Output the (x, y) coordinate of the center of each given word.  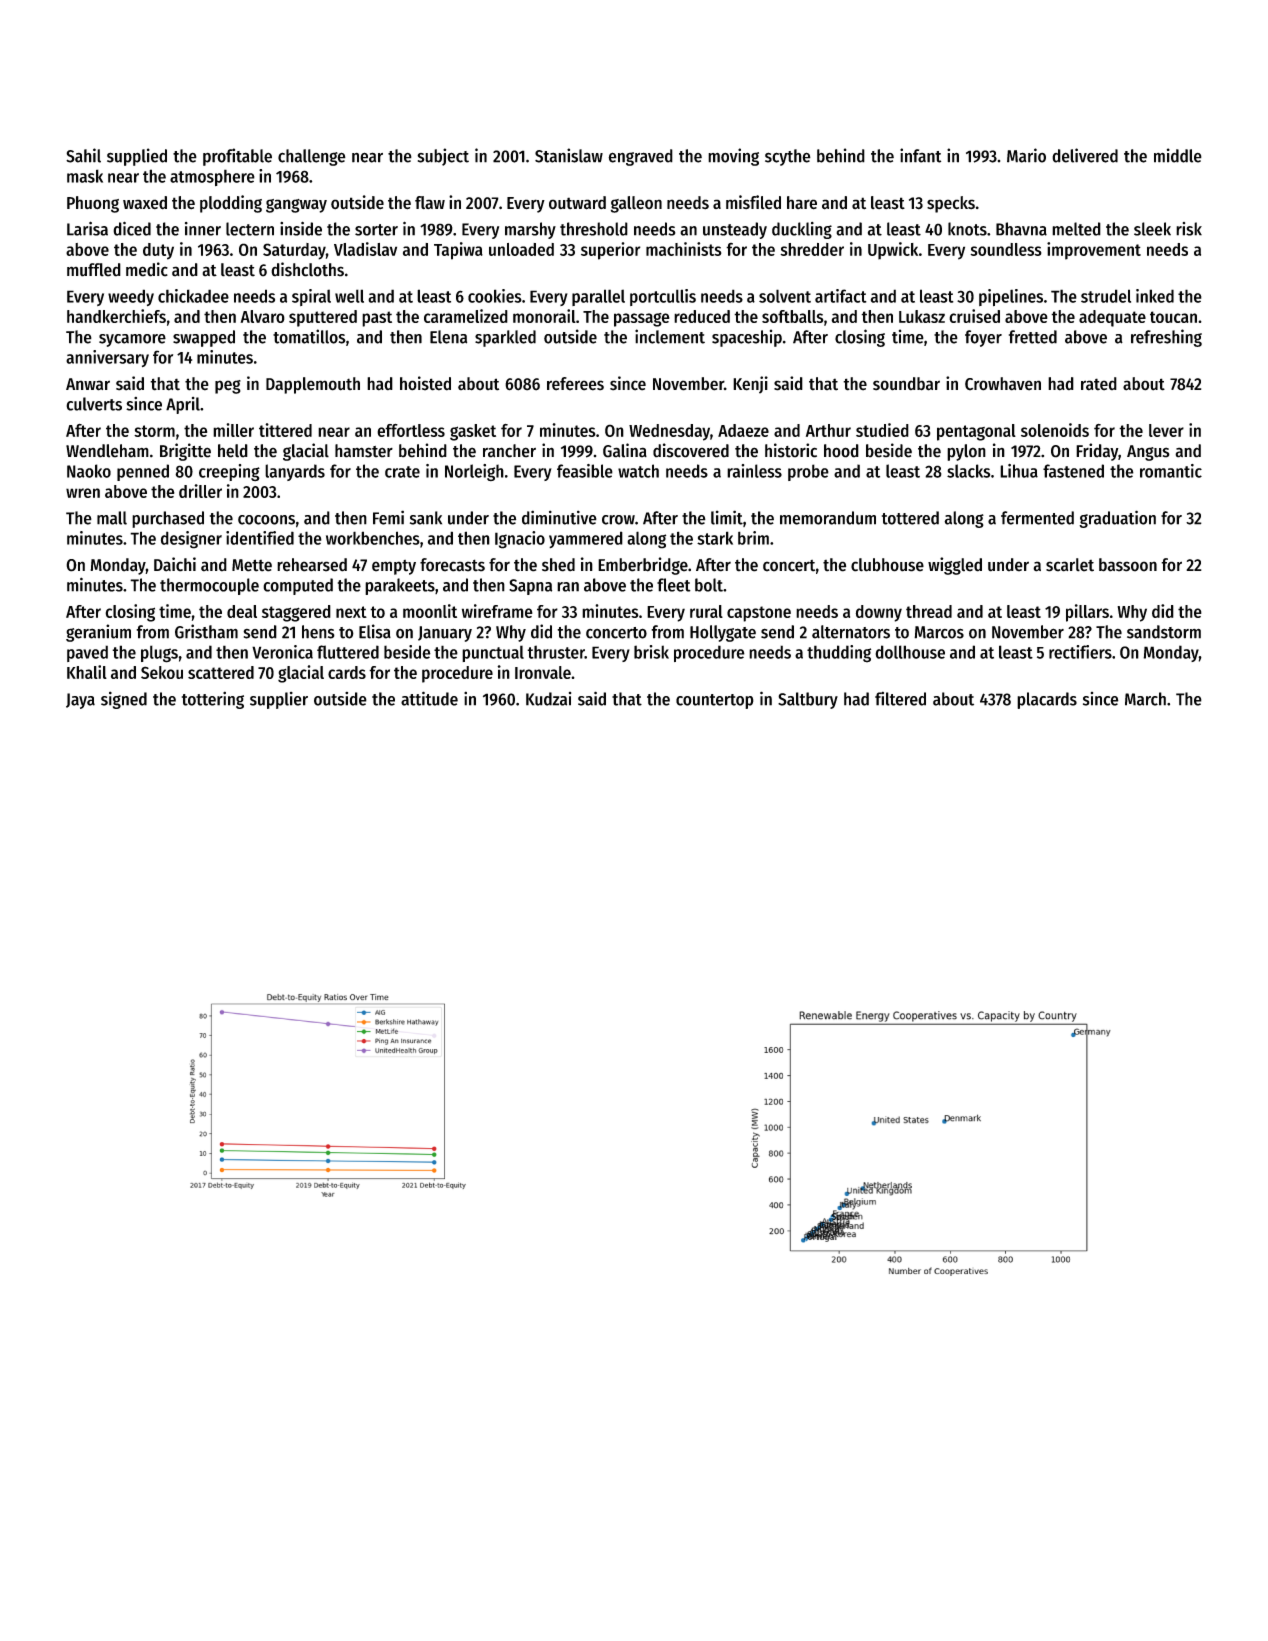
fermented (1037, 518)
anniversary (107, 358)
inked (1155, 296)
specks (951, 204)
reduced (702, 316)
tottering (213, 700)
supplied (137, 157)
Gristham (206, 631)
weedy (131, 297)
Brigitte (185, 452)
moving (733, 157)
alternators (851, 632)
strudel (1106, 296)
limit (727, 517)
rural (706, 611)
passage (642, 320)
